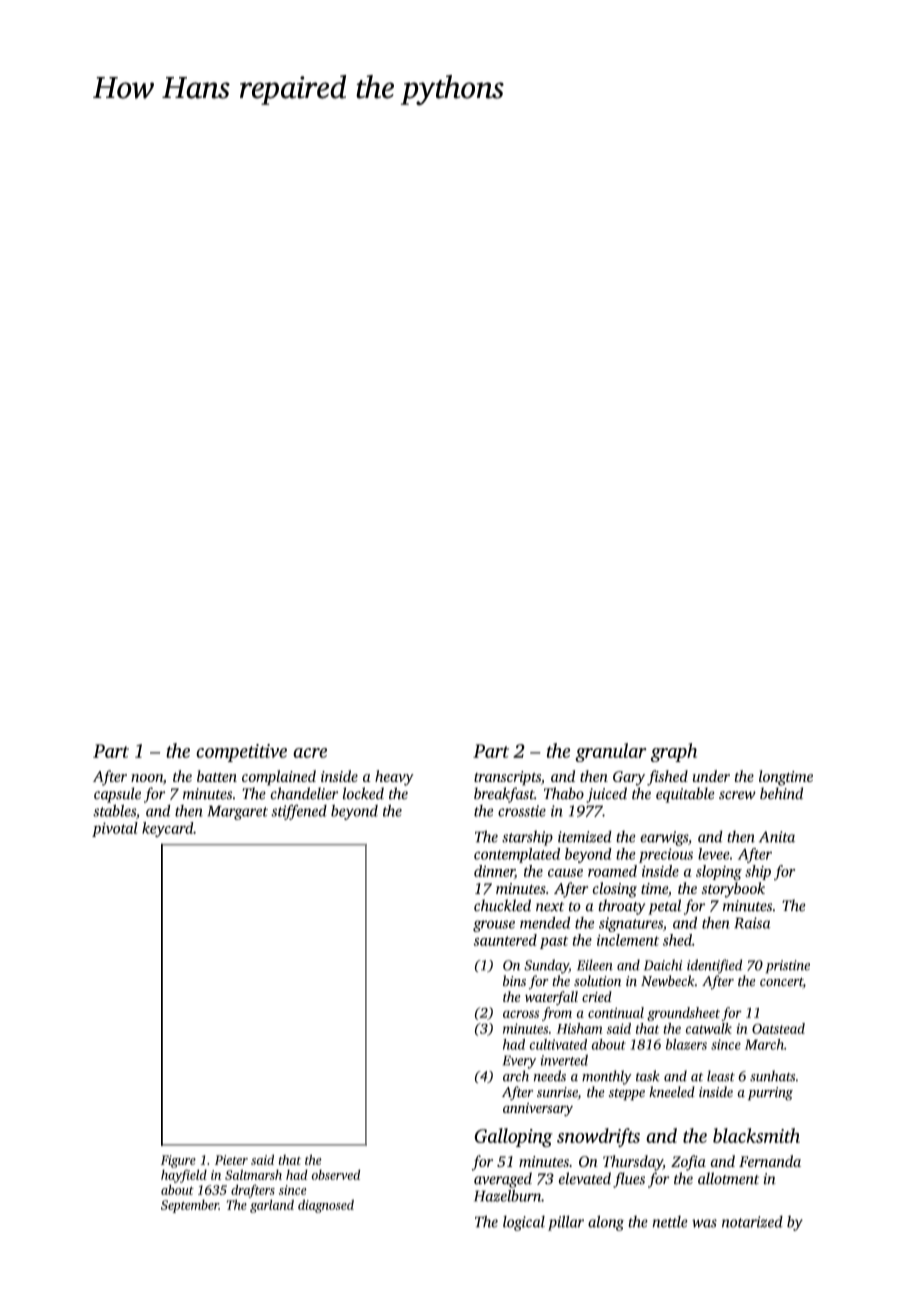 The height and width of the document is (1316, 908). Describe the element at coordinates (514, 981) in the document. I see `bins` at that location.
